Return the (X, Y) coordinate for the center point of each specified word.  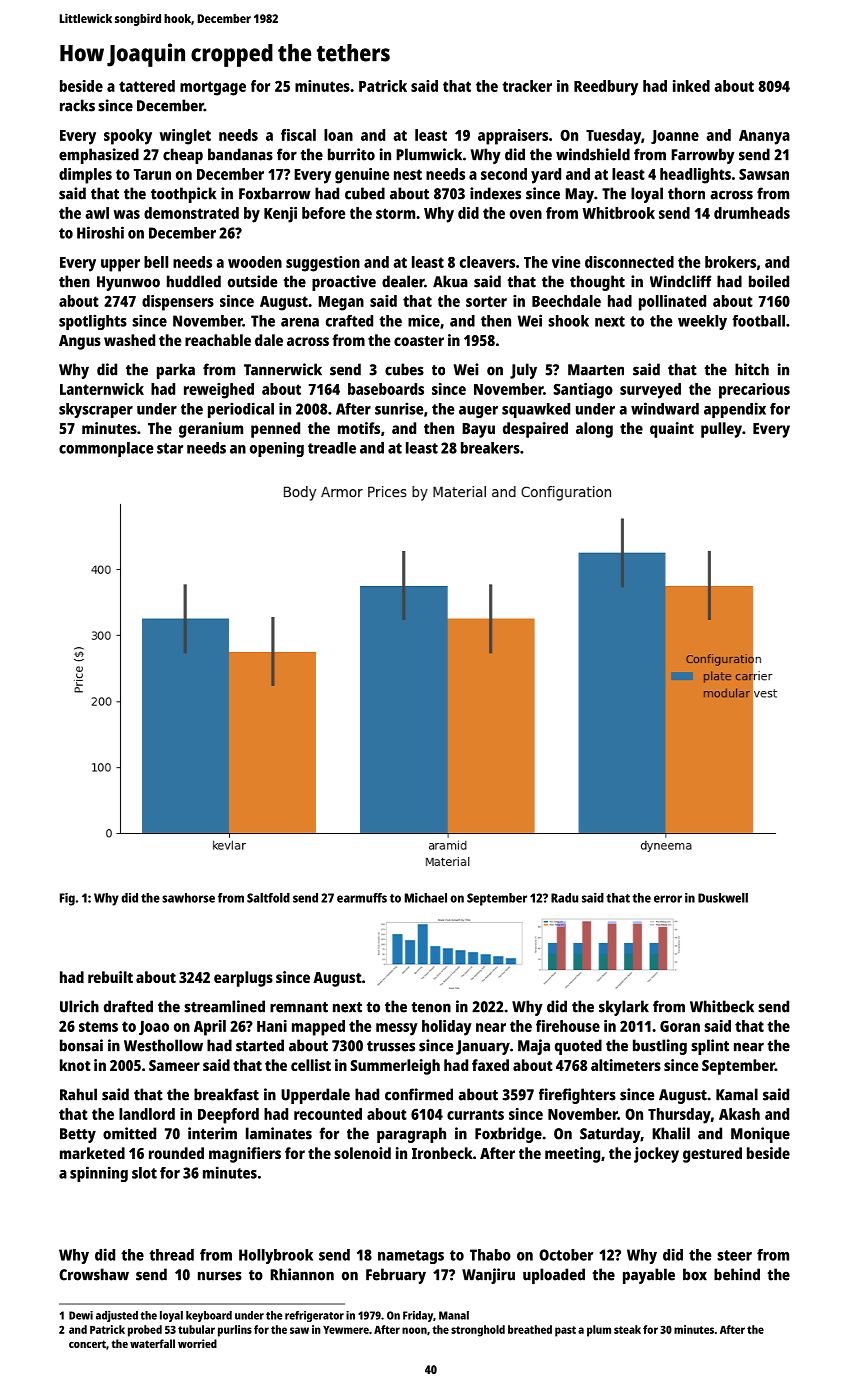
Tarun (152, 174)
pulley (721, 430)
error (668, 899)
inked (691, 86)
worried (197, 1343)
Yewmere (346, 1330)
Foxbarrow (275, 193)
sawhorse (188, 898)
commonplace (106, 449)
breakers (490, 448)
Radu (564, 898)
